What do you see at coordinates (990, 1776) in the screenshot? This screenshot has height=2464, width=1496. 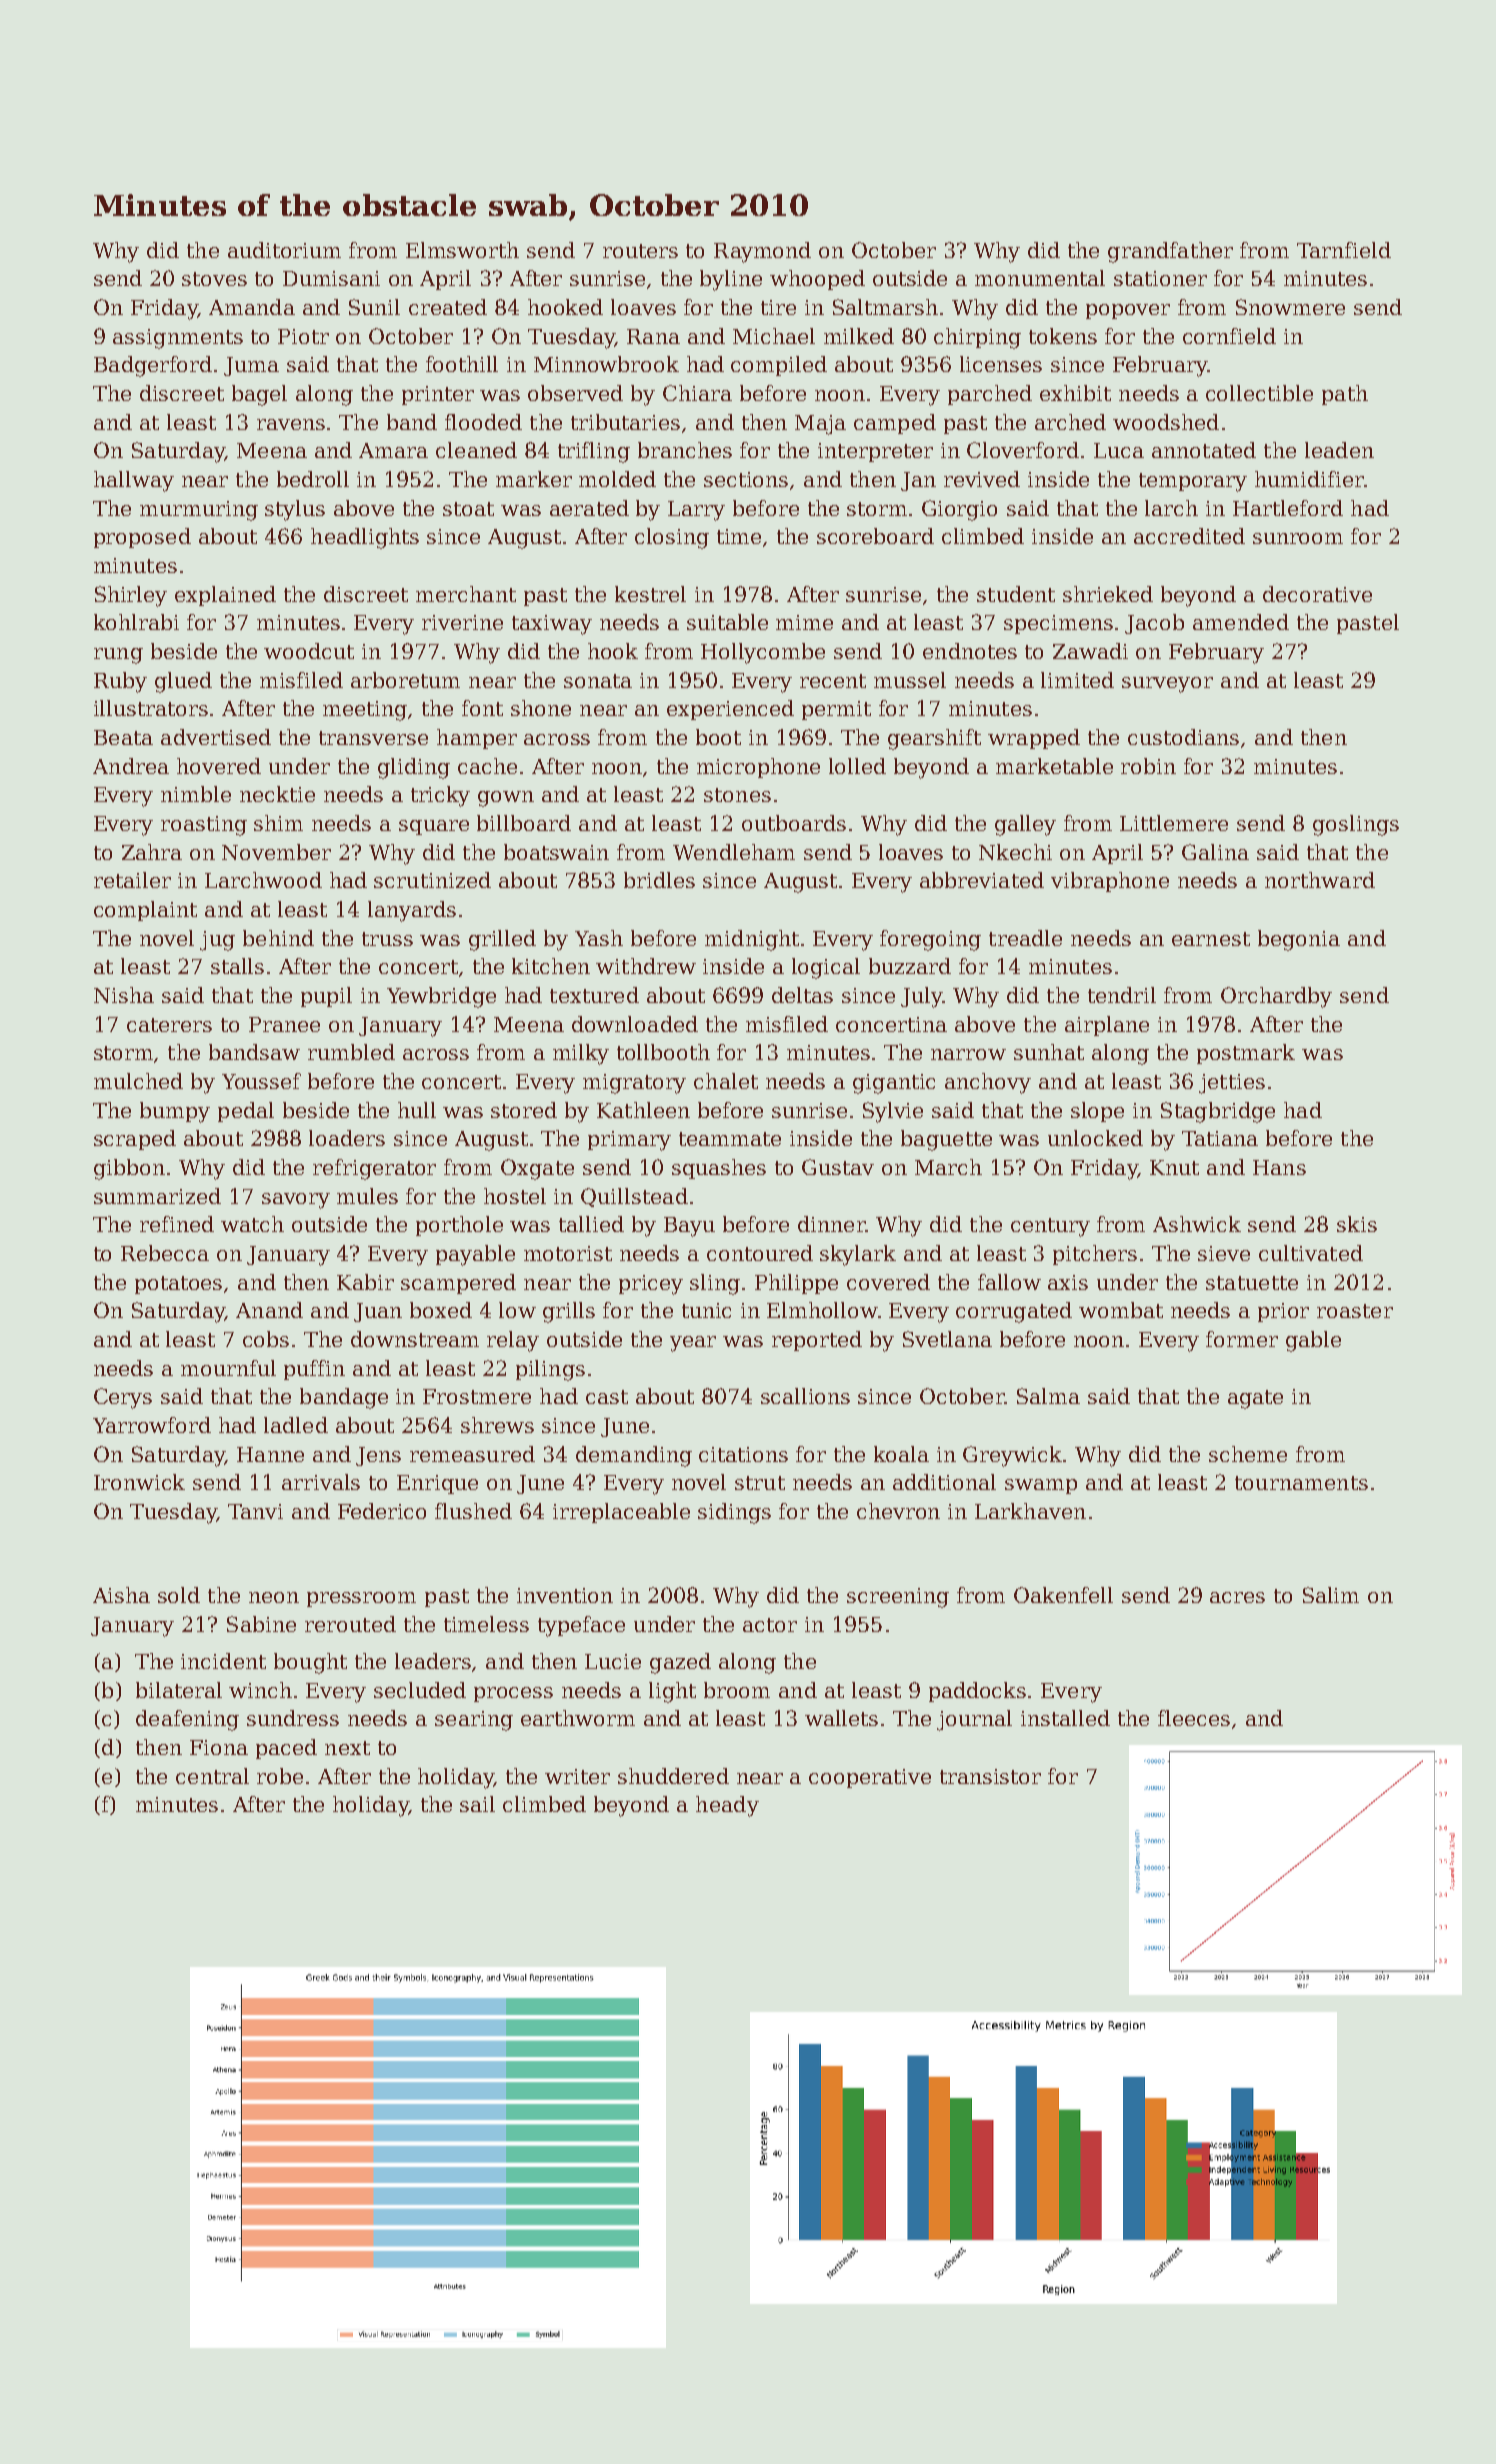 I see `transistor` at bounding box center [990, 1776].
